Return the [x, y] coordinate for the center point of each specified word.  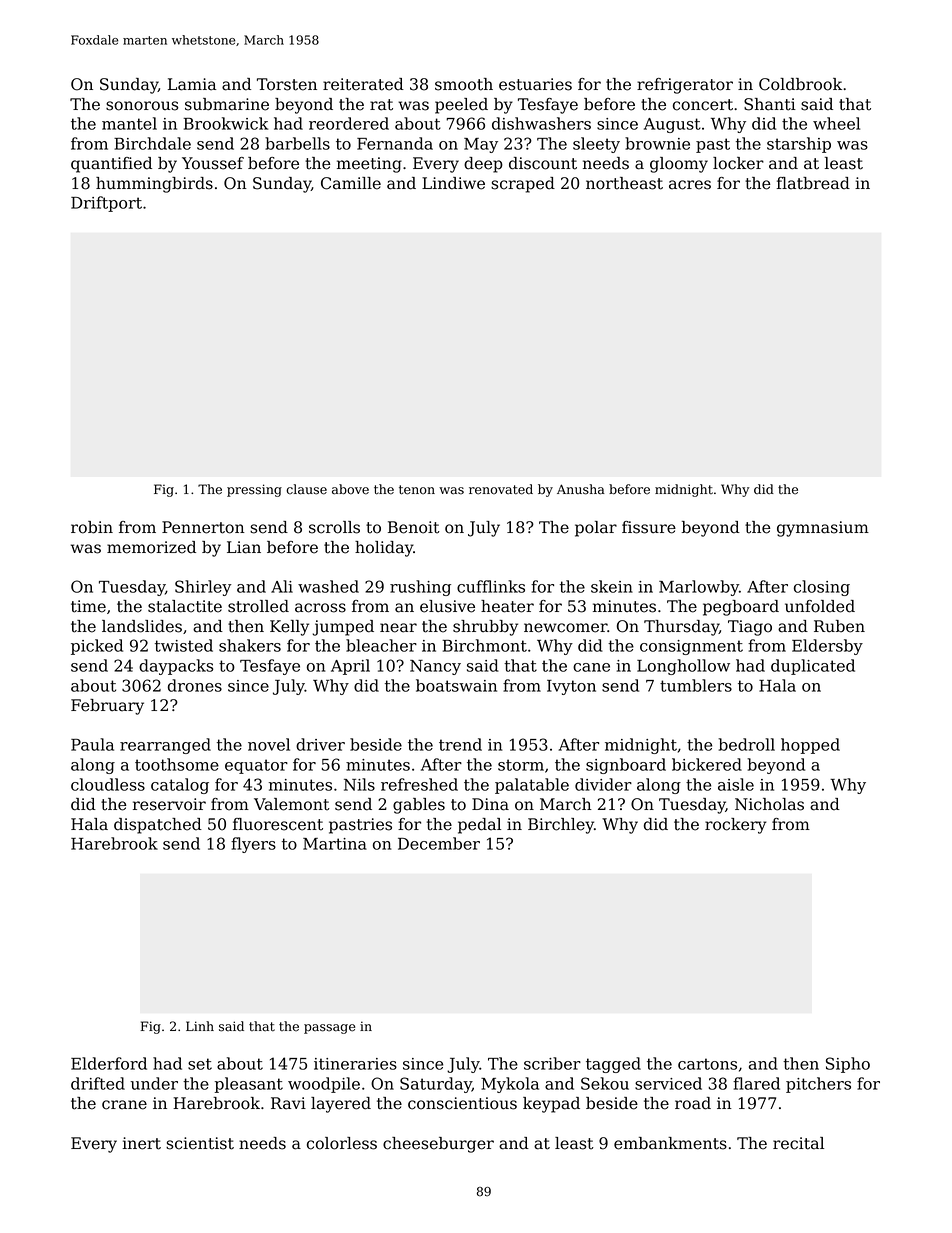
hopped [810, 746]
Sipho [848, 1065]
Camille [351, 183]
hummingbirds [154, 185]
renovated [501, 489]
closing [822, 588]
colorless [342, 1143]
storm [521, 765]
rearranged [165, 746]
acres [690, 185]
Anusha [581, 489]
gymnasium [823, 529]
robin [92, 527]
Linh [200, 1026]
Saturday [436, 1085]
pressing [254, 490]
